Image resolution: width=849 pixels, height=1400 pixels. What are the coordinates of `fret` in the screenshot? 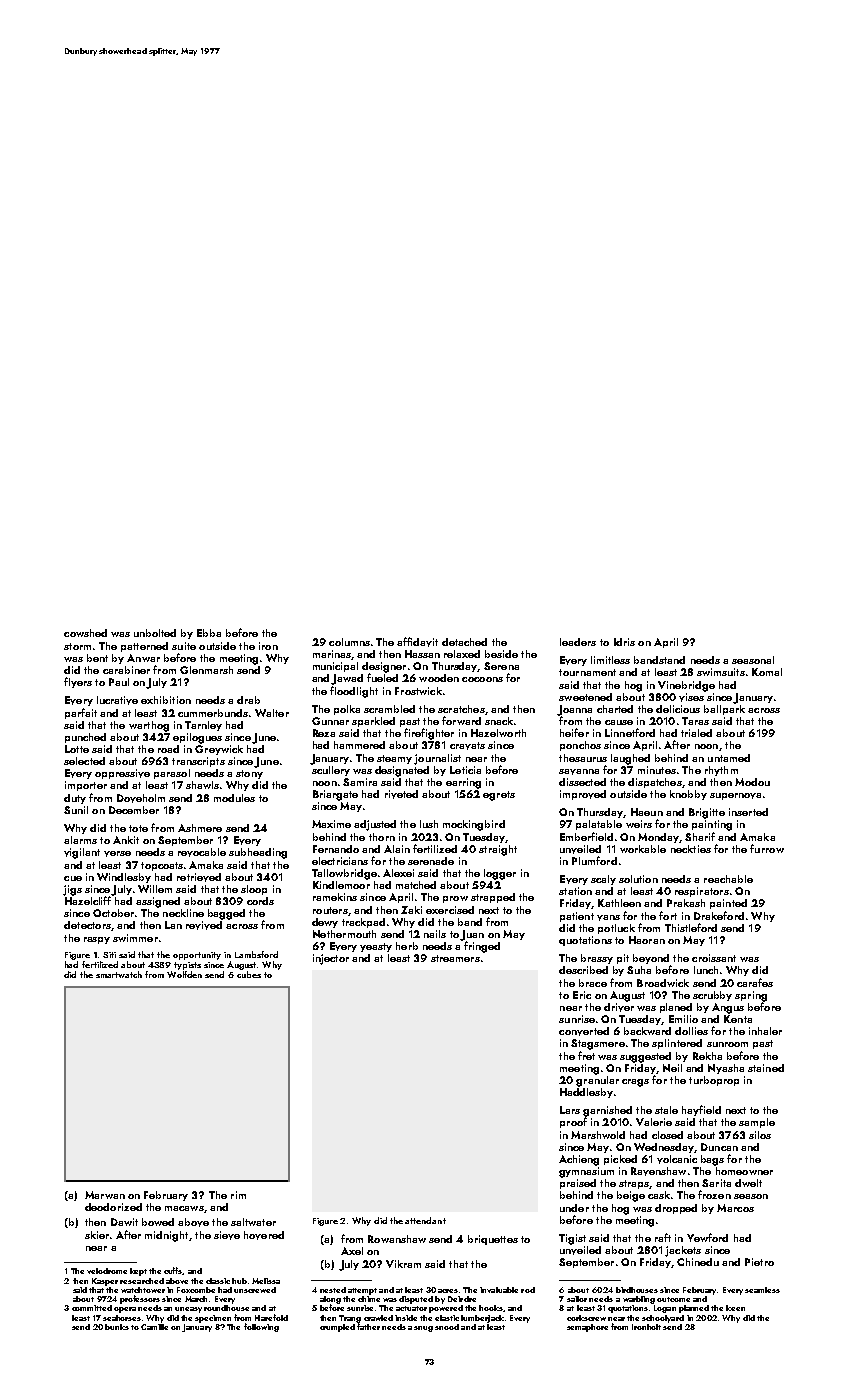 It's located at (586, 1055).
